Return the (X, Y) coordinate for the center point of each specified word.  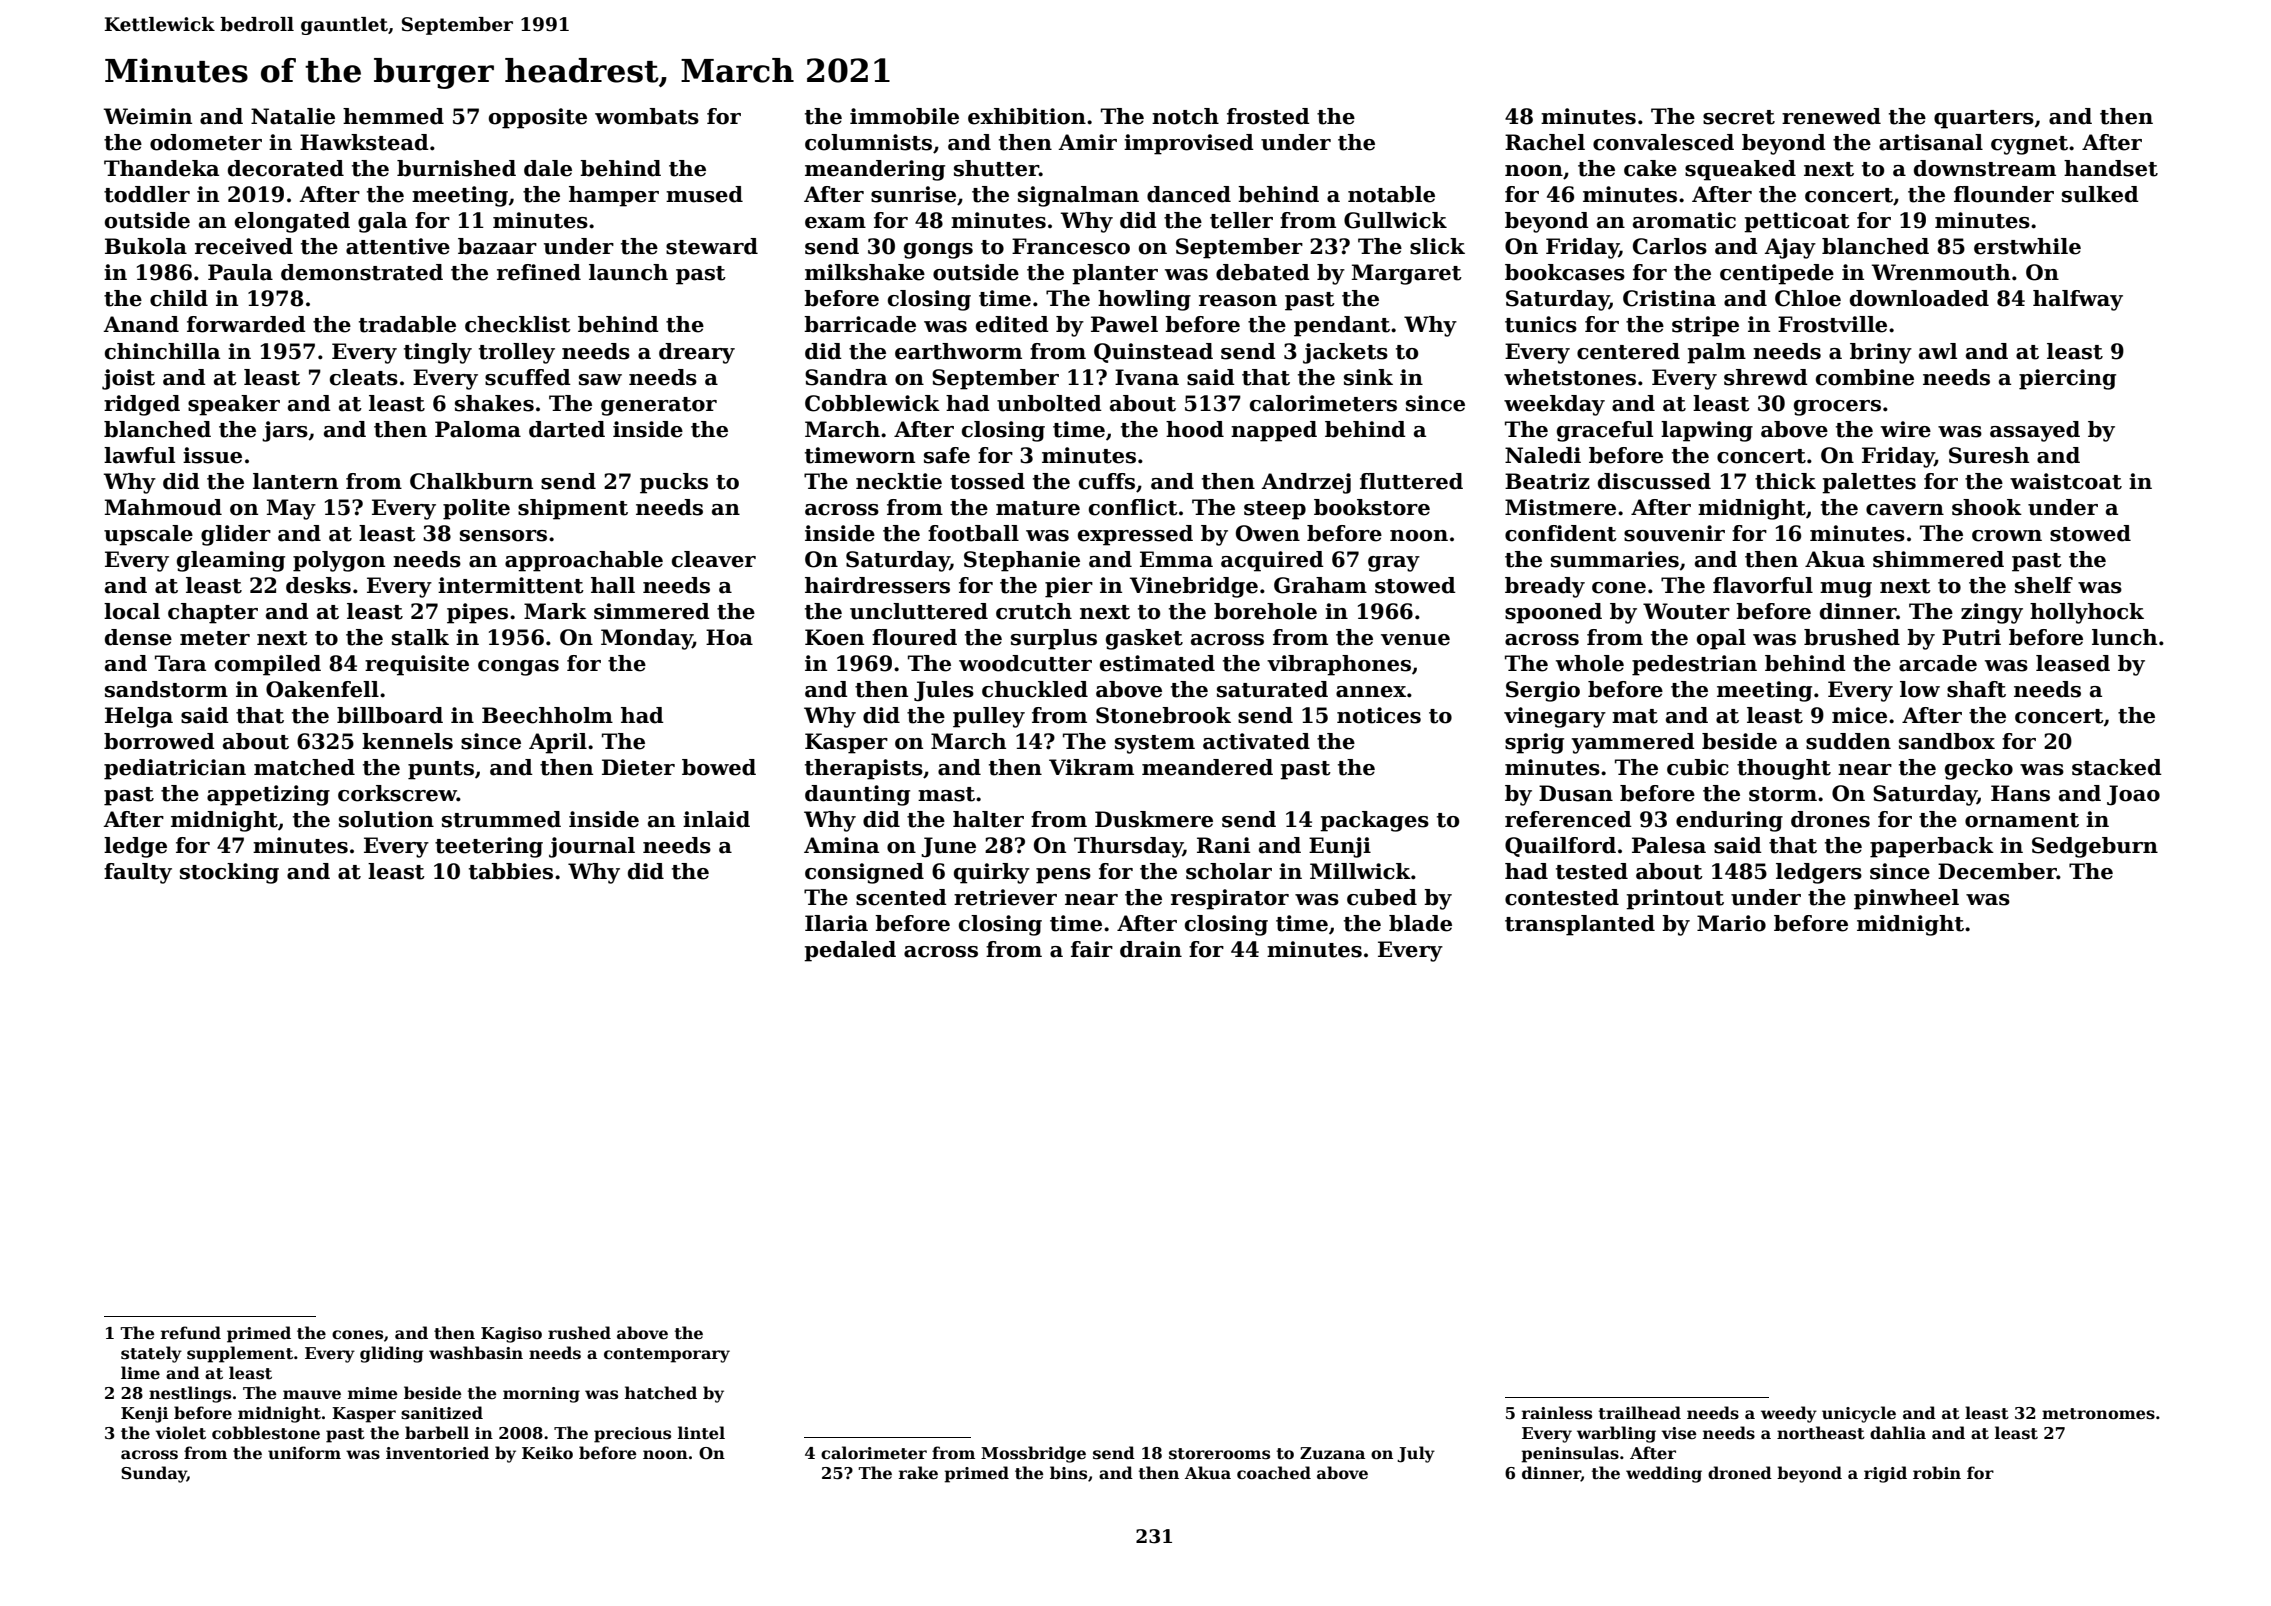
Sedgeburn (2095, 847)
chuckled (1035, 689)
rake (918, 1473)
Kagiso (511, 1335)
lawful (139, 455)
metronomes (2098, 1414)
